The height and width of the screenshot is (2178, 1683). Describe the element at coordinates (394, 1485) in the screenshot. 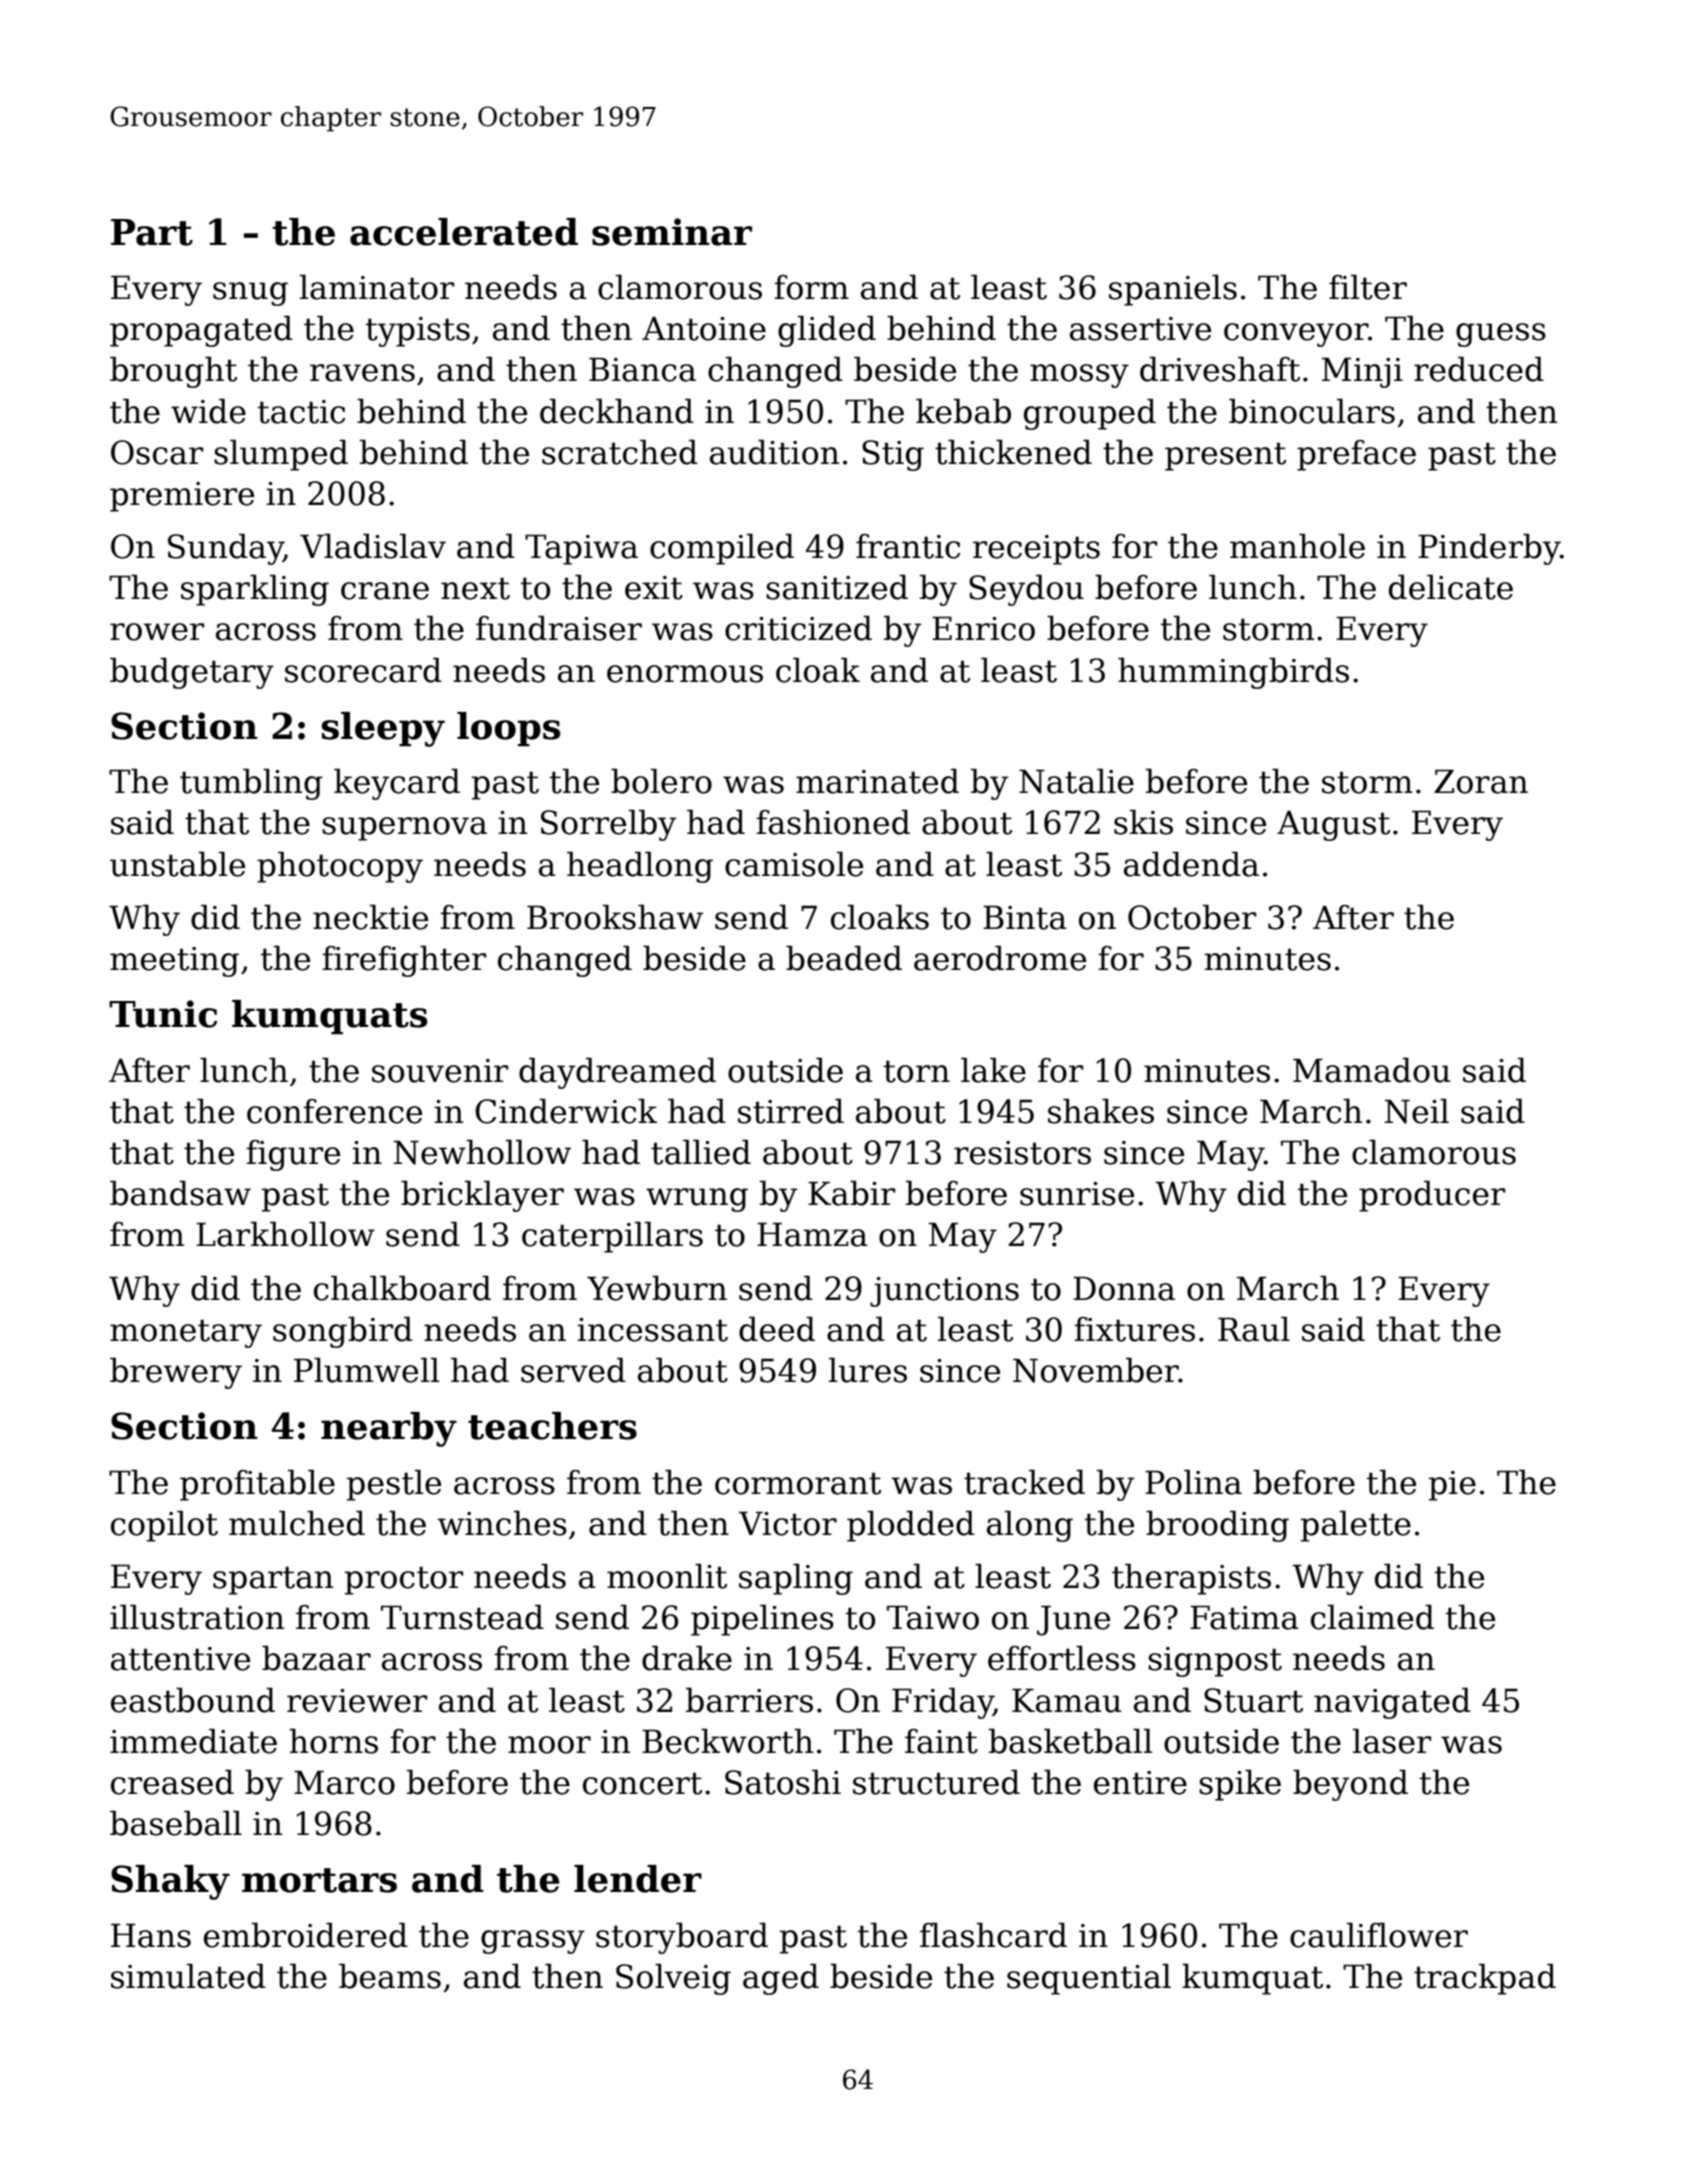

I see `pestle` at that location.
